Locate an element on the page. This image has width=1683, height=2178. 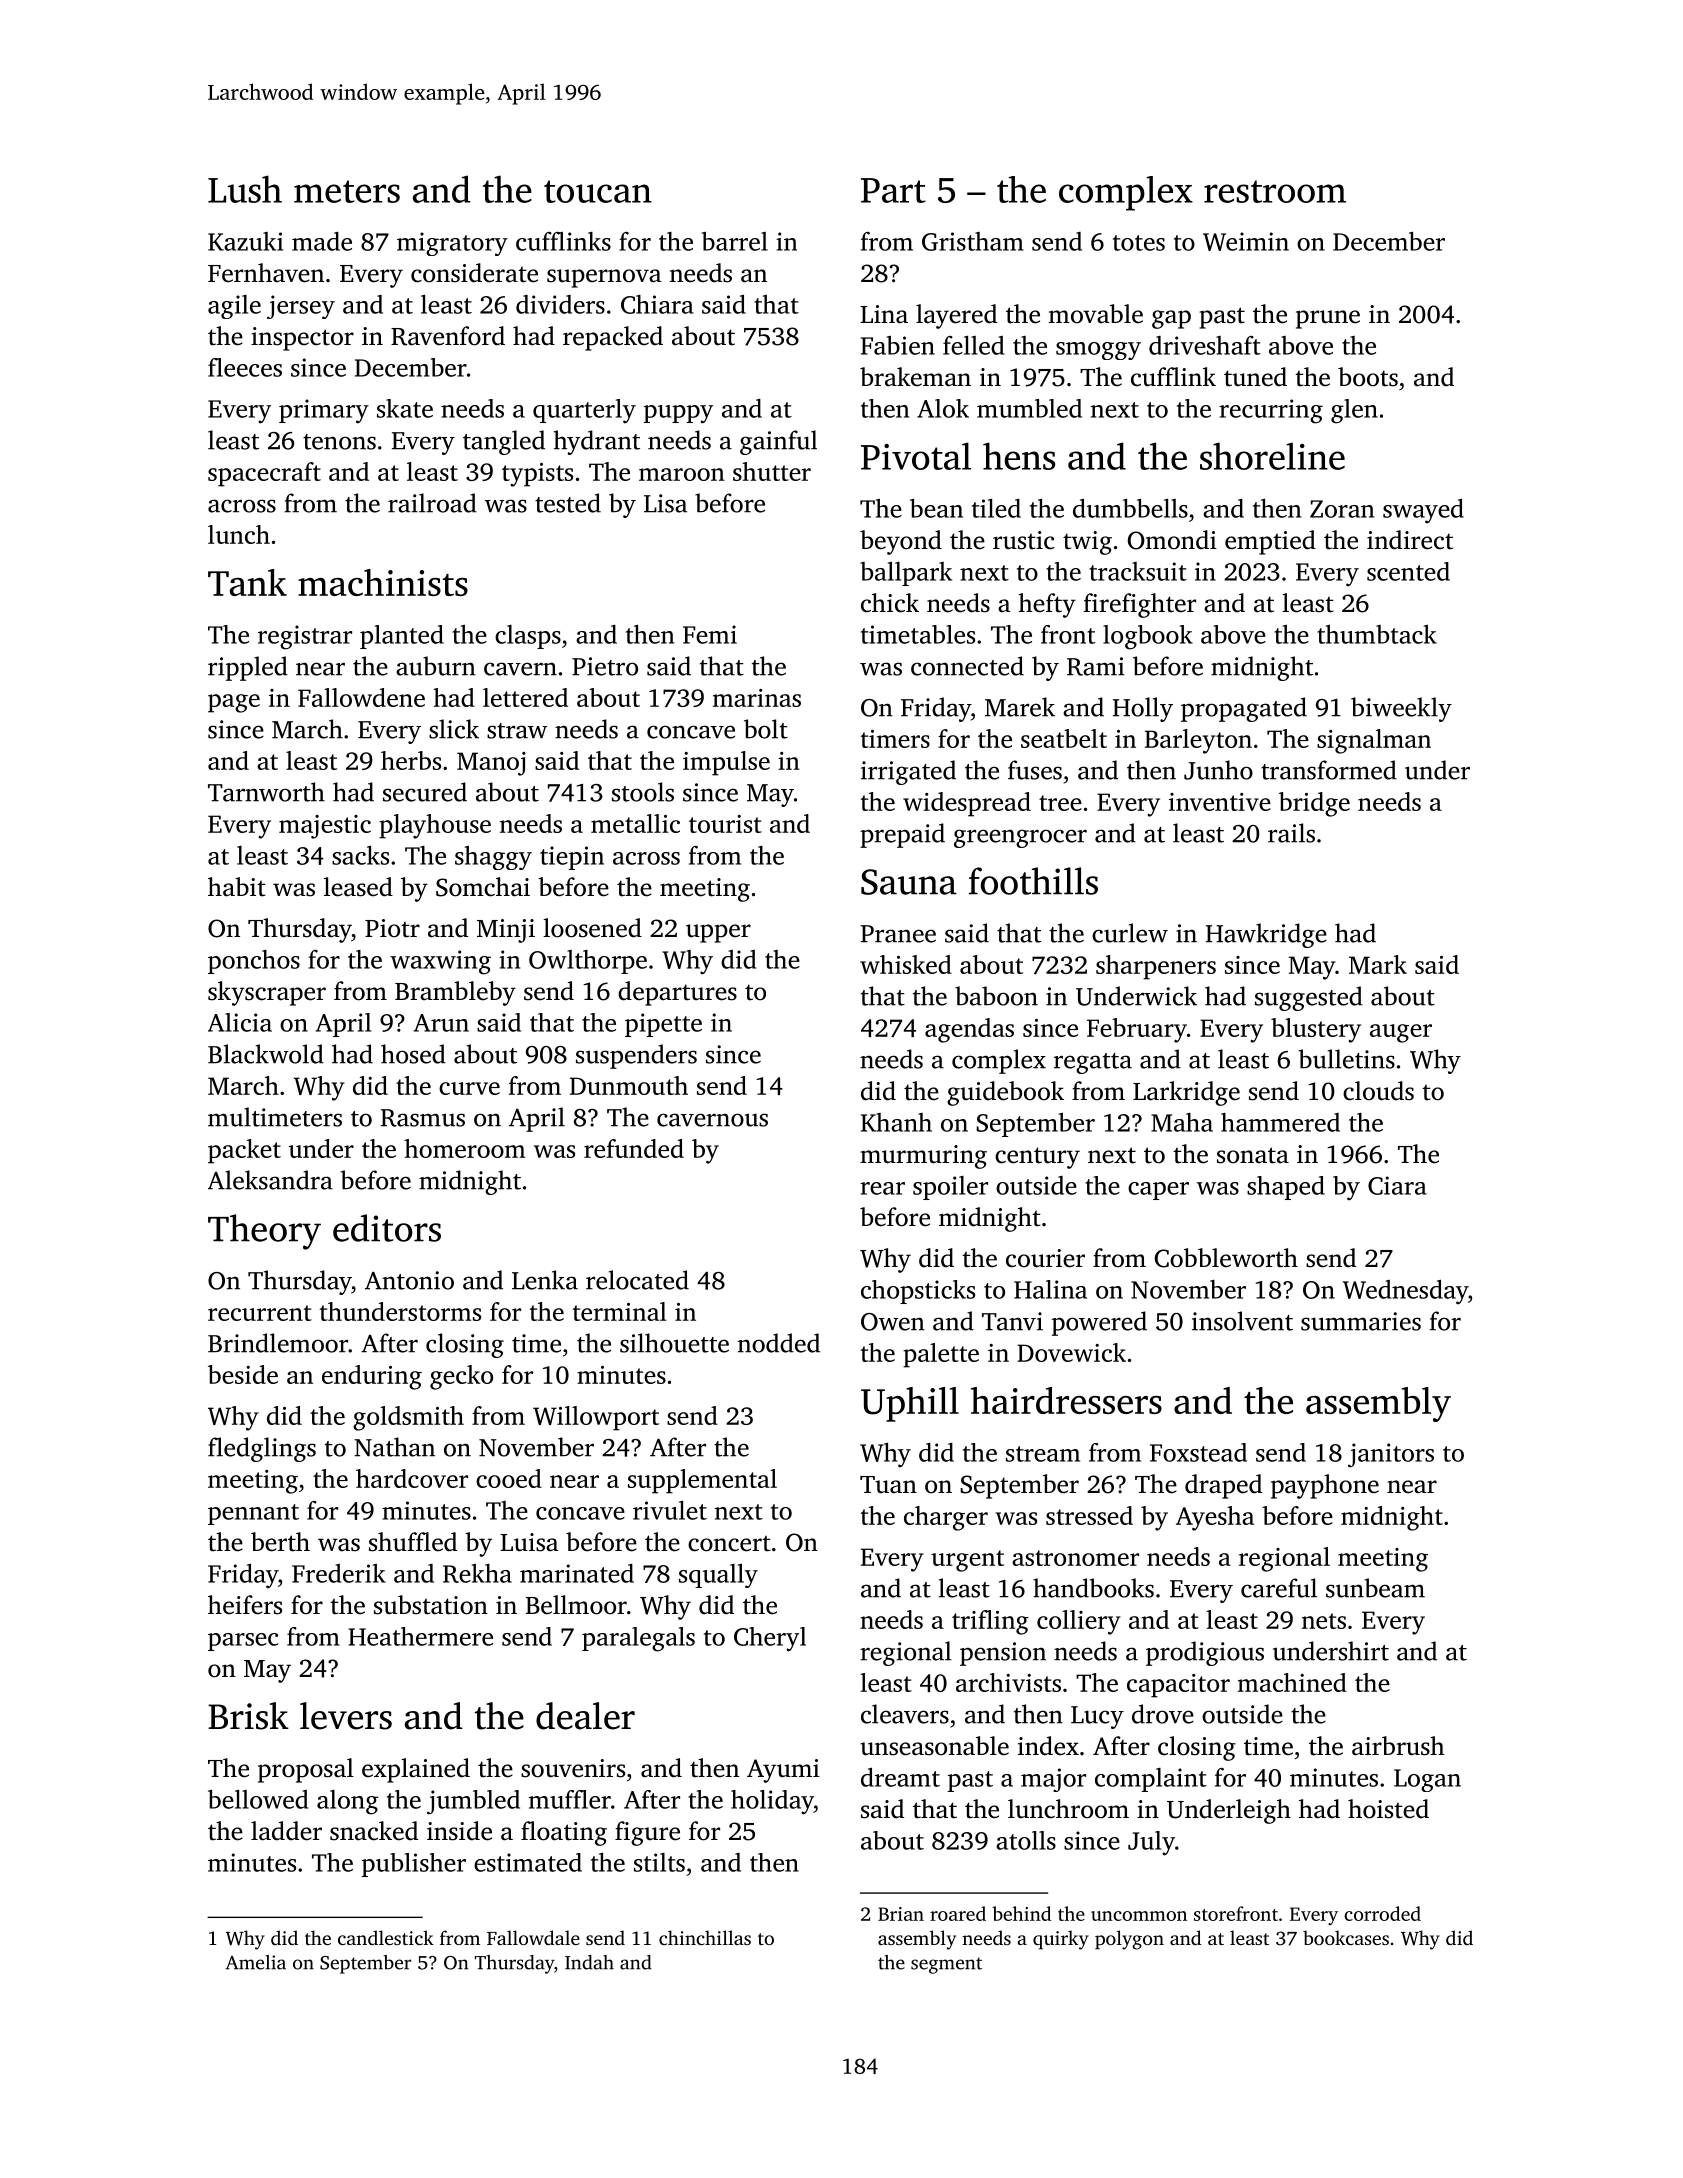
considerate is located at coordinates (474, 273).
